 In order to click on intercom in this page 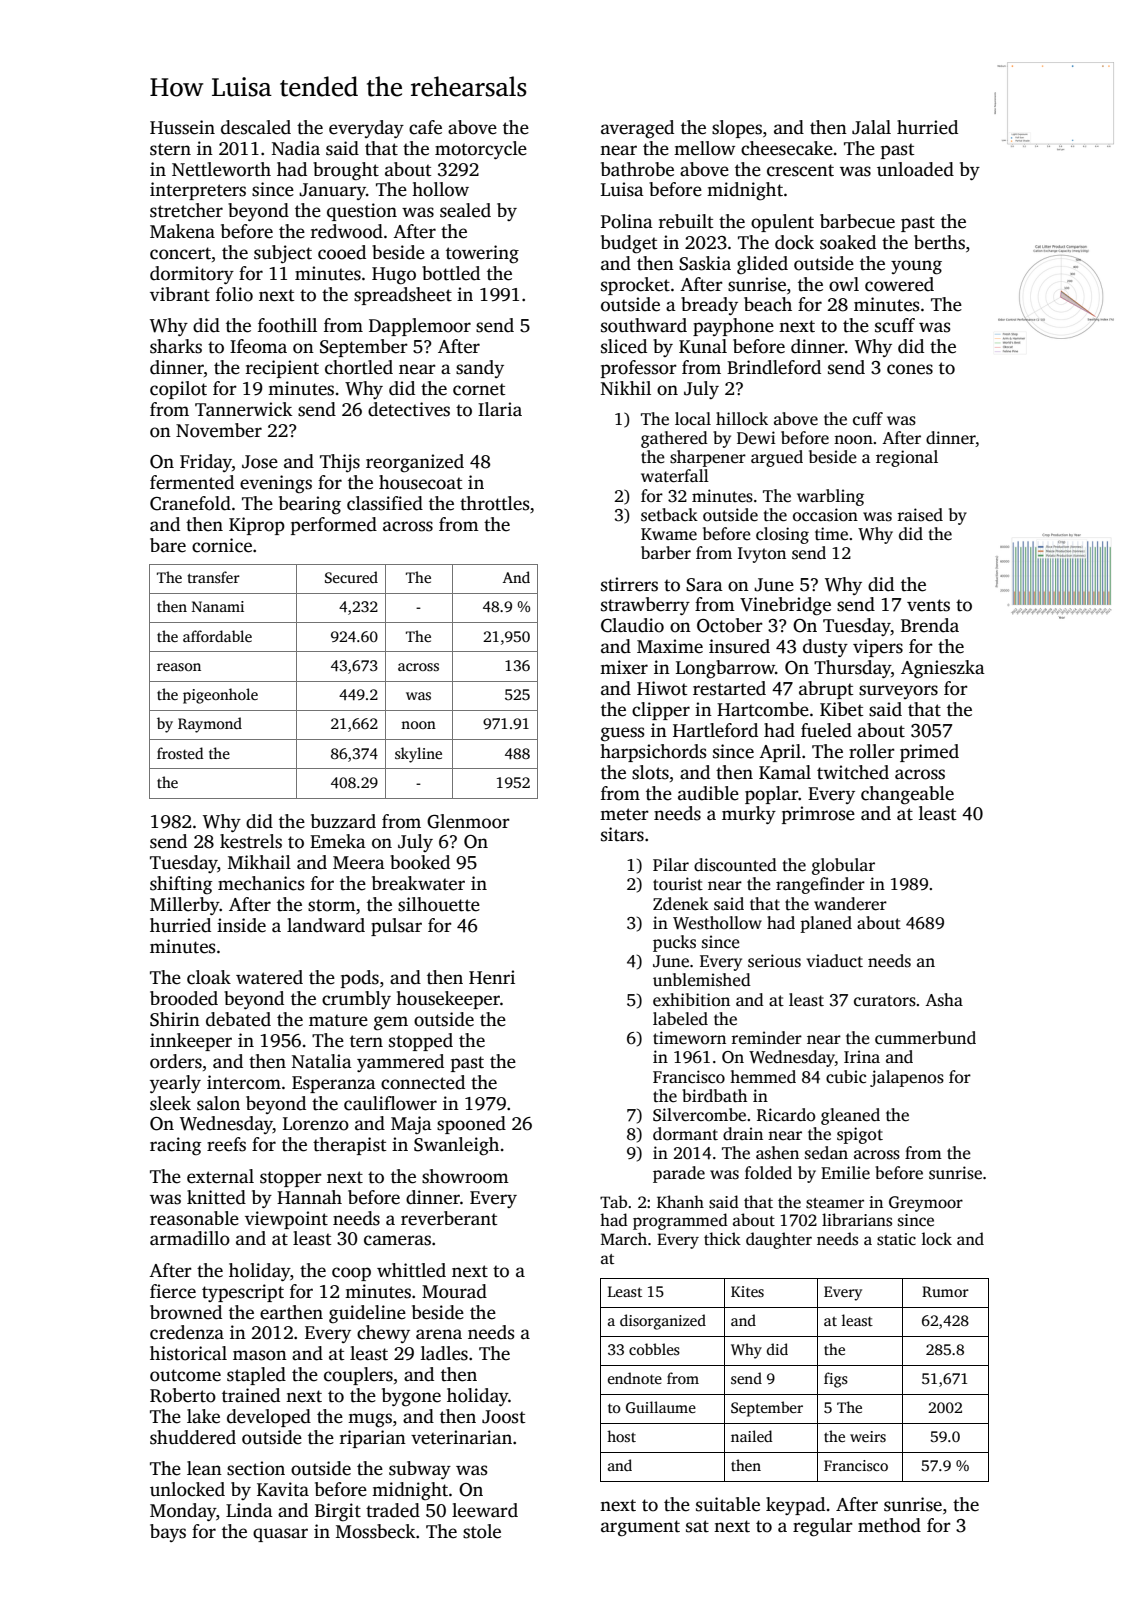, I will do `click(244, 1082)`.
